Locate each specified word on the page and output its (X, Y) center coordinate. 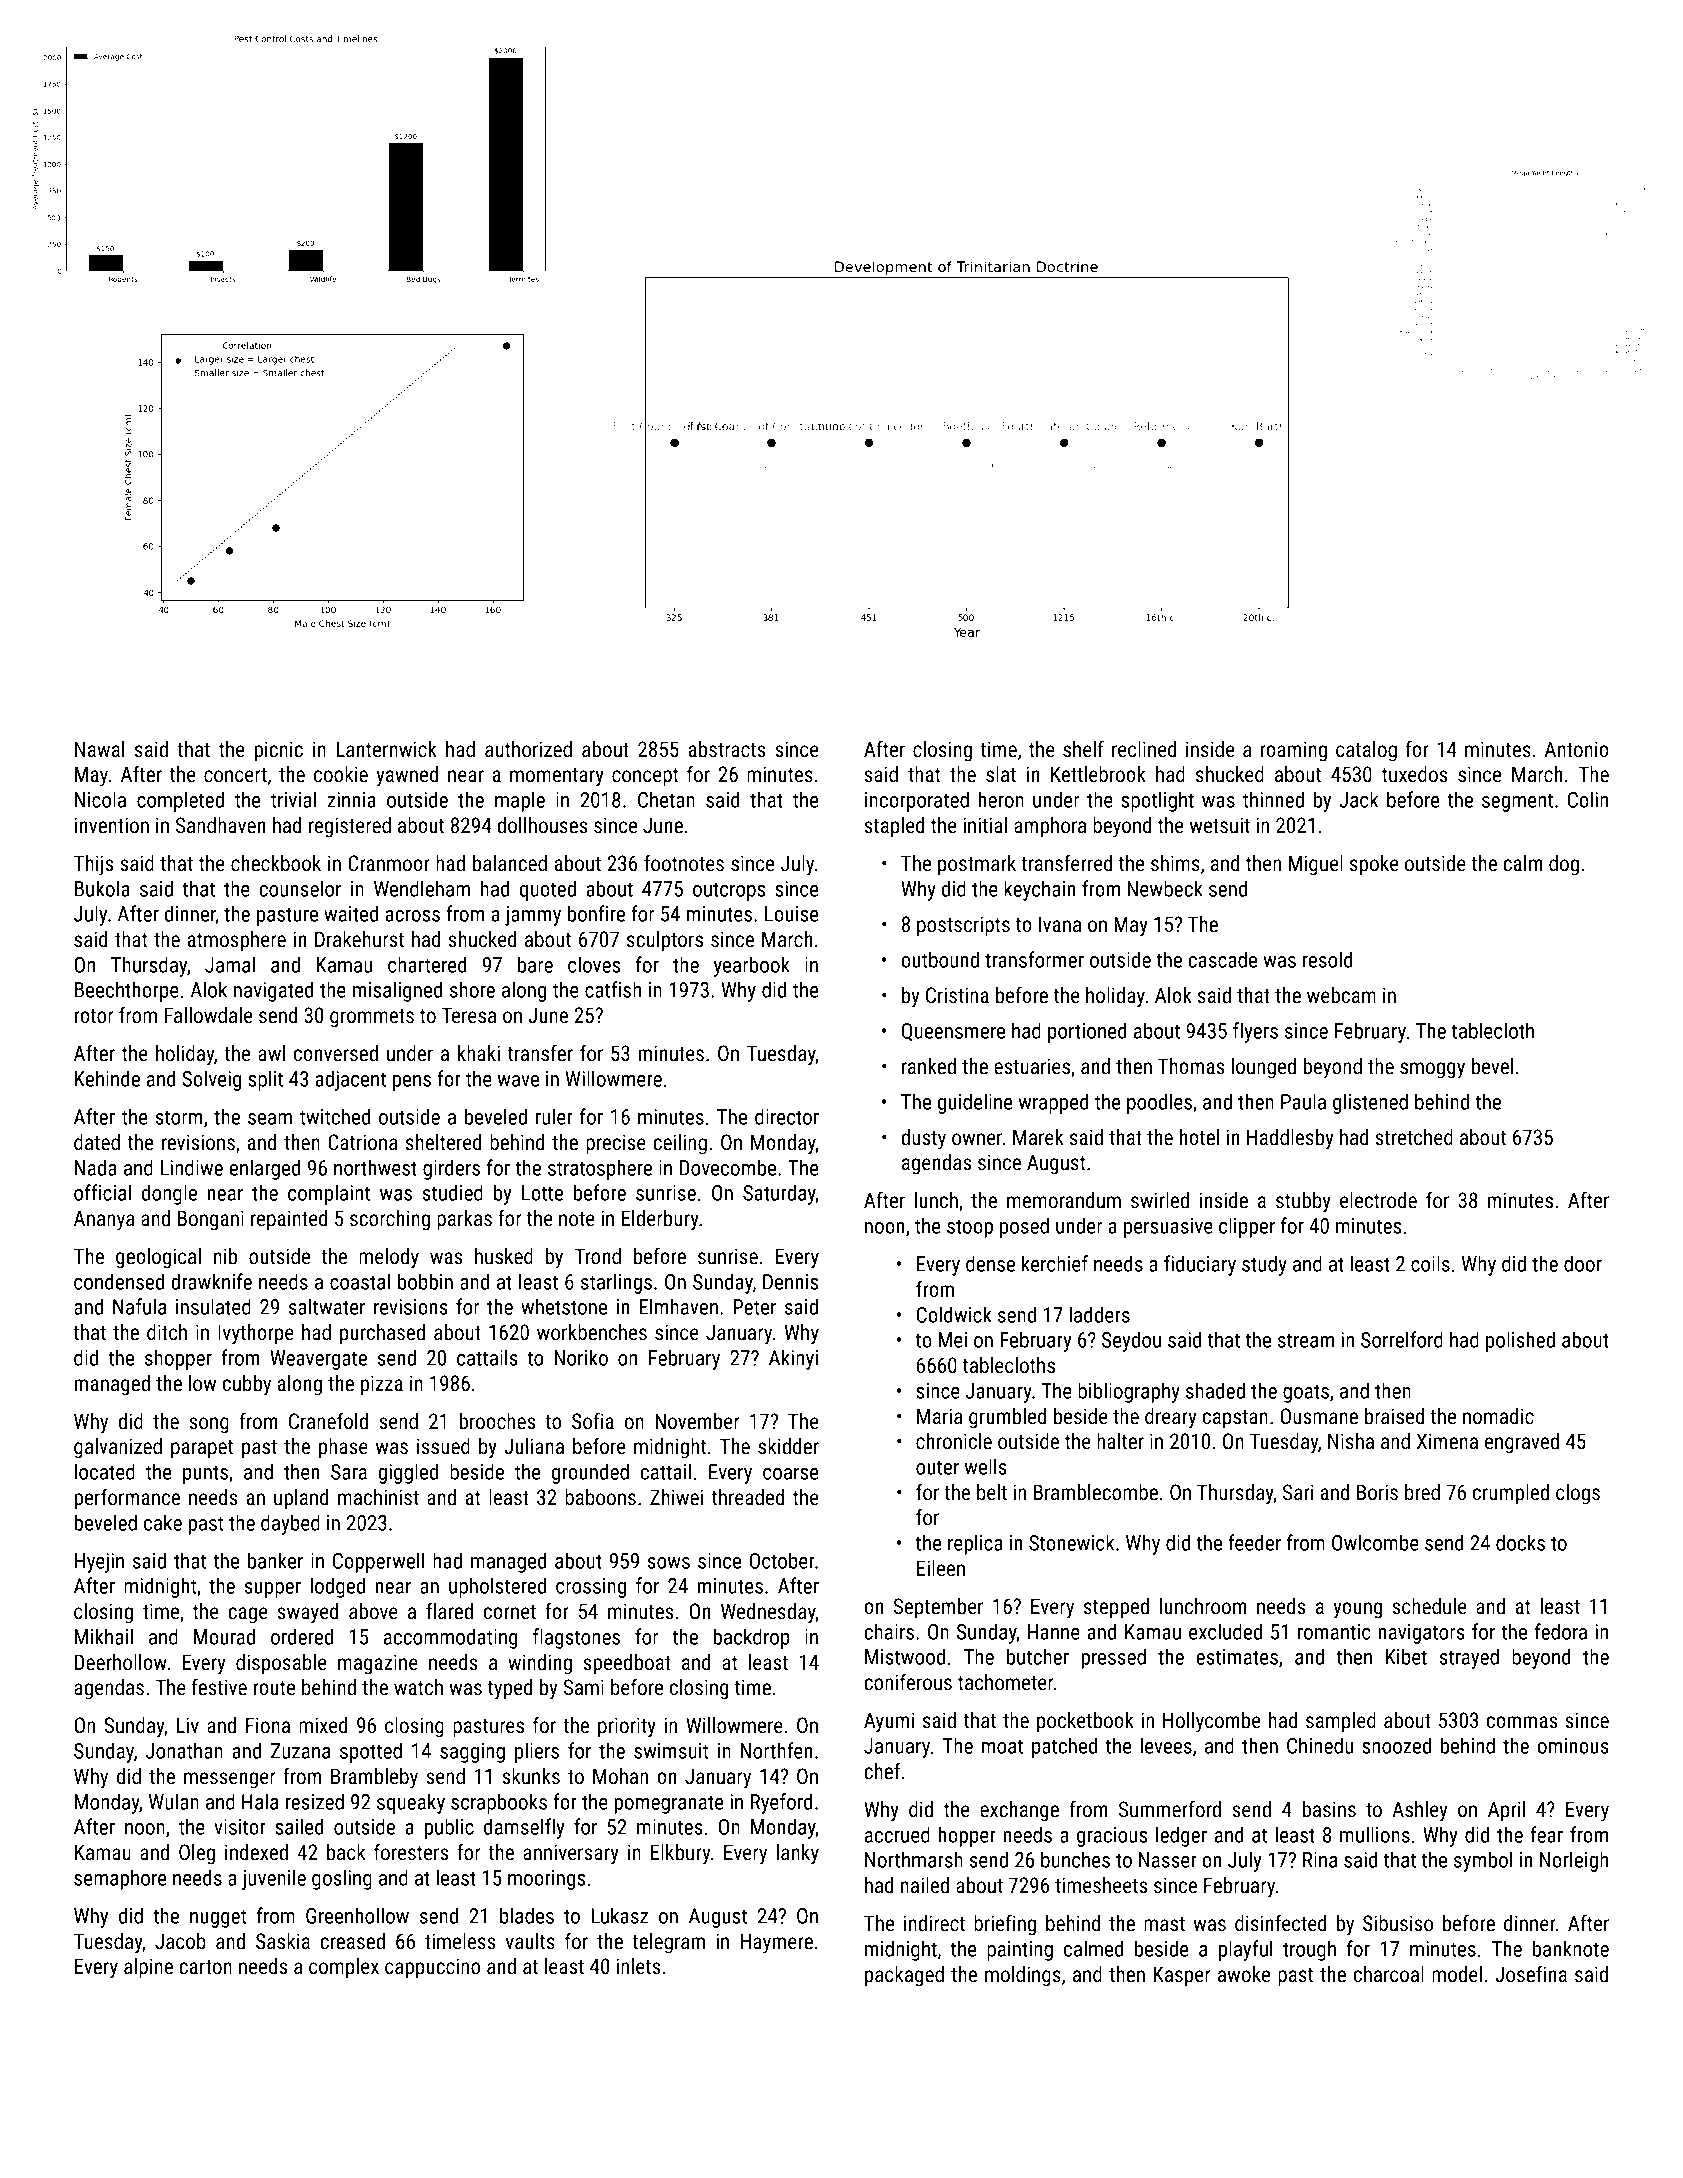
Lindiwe (192, 1167)
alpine (148, 1968)
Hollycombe (1212, 1722)
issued (443, 1446)
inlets (639, 1966)
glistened (1370, 1103)
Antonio (1577, 749)
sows (669, 1563)
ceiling (680, 1144)
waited (351, 913)
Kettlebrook (1098, 774)
